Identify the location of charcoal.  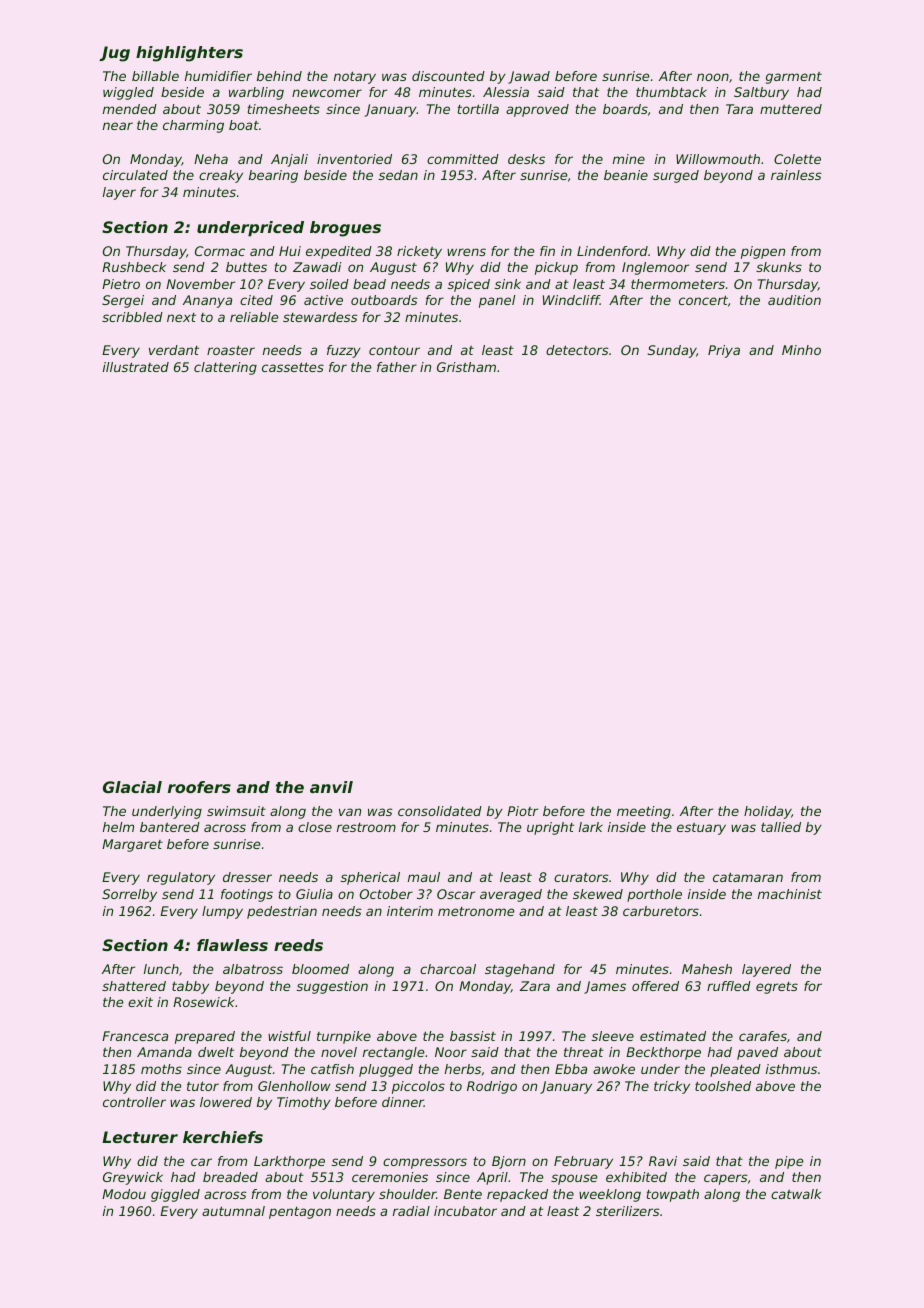
(448, 969).
